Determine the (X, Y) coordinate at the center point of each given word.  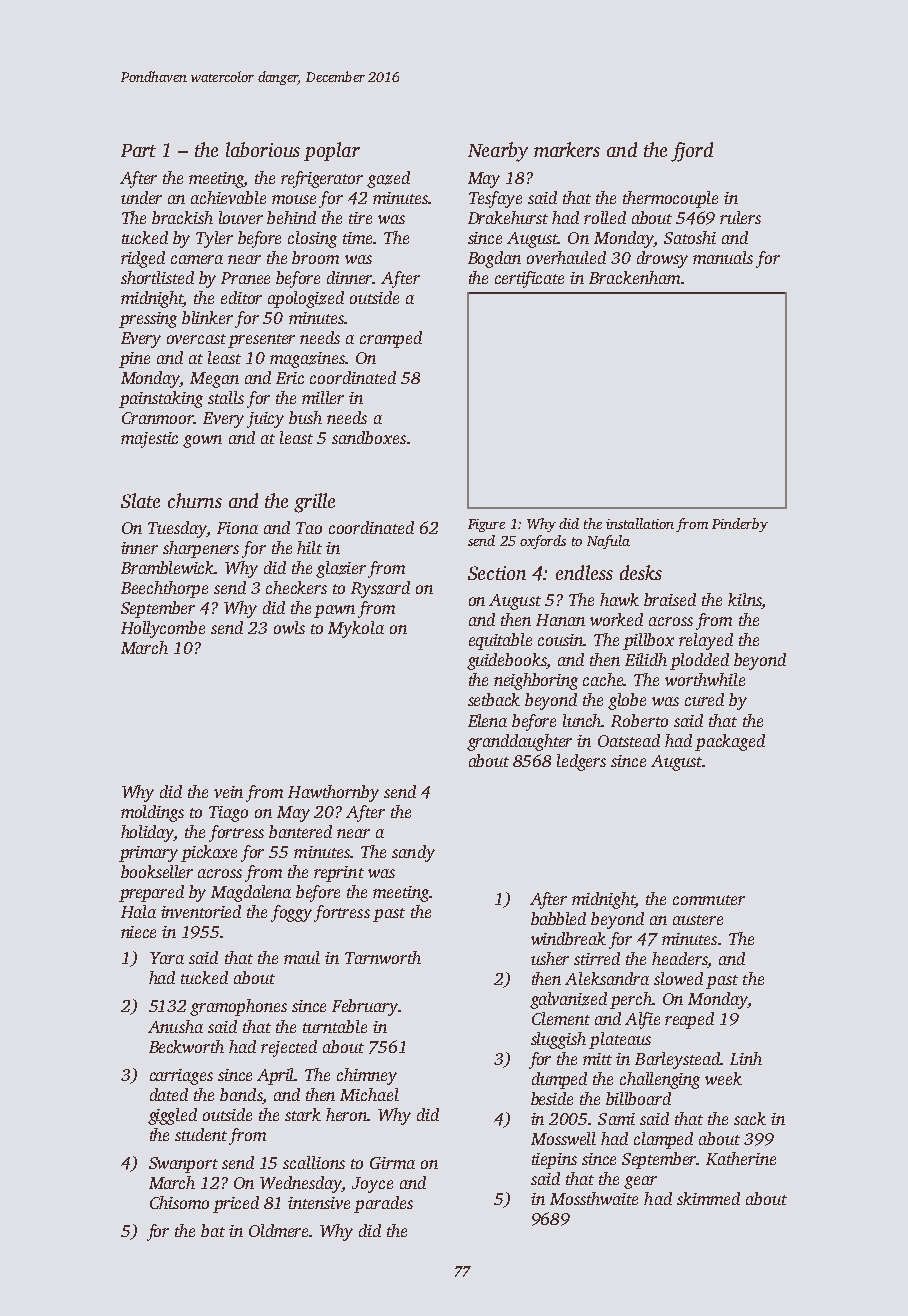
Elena (487, 720)
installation (640, 523)
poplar (332, 151)
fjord (692, 152)
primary (148, 854)
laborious (263, 149)
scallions (314, 1162)
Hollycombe (163, 629)
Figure (486, 525)
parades (383, 1204)
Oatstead (629, 740)
